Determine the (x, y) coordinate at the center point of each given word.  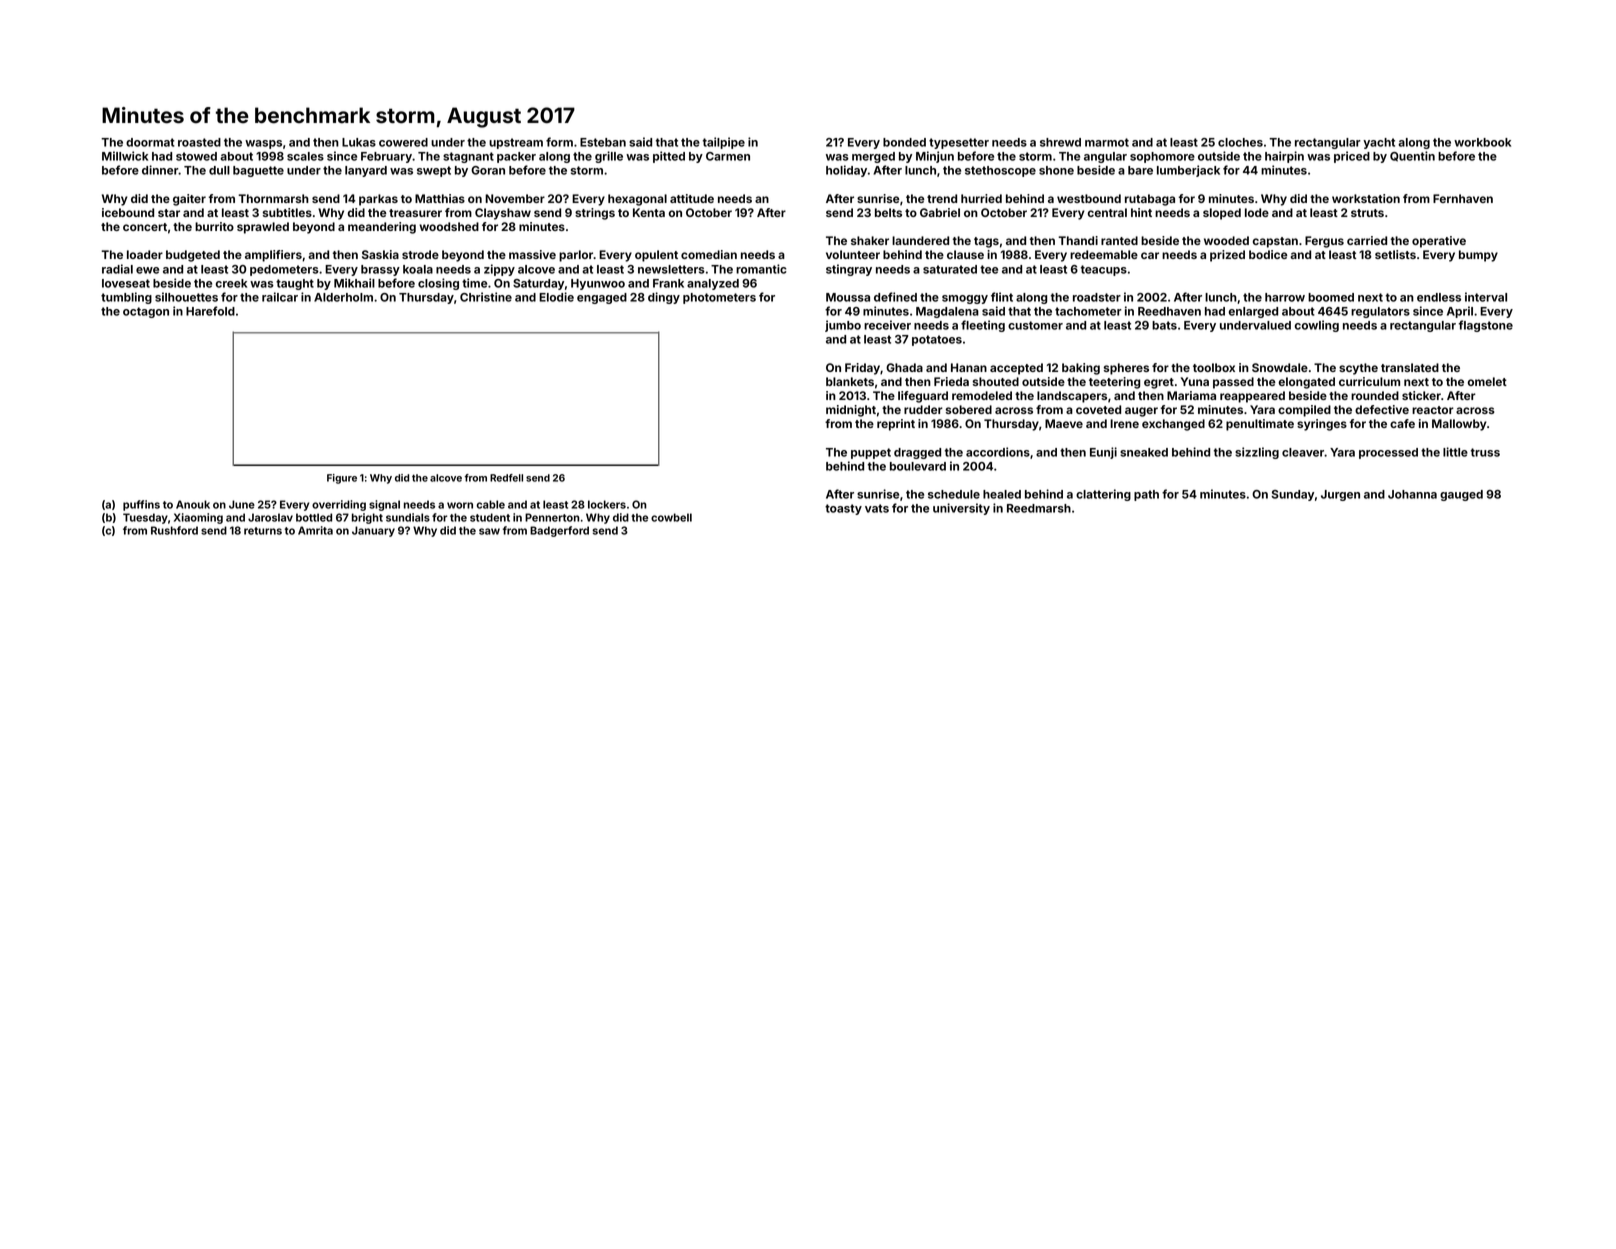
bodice (1268, 254)
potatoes (937, 340)
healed (1002, 494)
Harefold (210, 311)
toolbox (1214, 367)
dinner (160, 170)
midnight (851, 411)
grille (609, 157)
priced (1352, 157)
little (1455, 452)
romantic (761, 269)
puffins (141, 505)
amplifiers (273, 256)
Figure (342, 479)
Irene (1124, 423)
